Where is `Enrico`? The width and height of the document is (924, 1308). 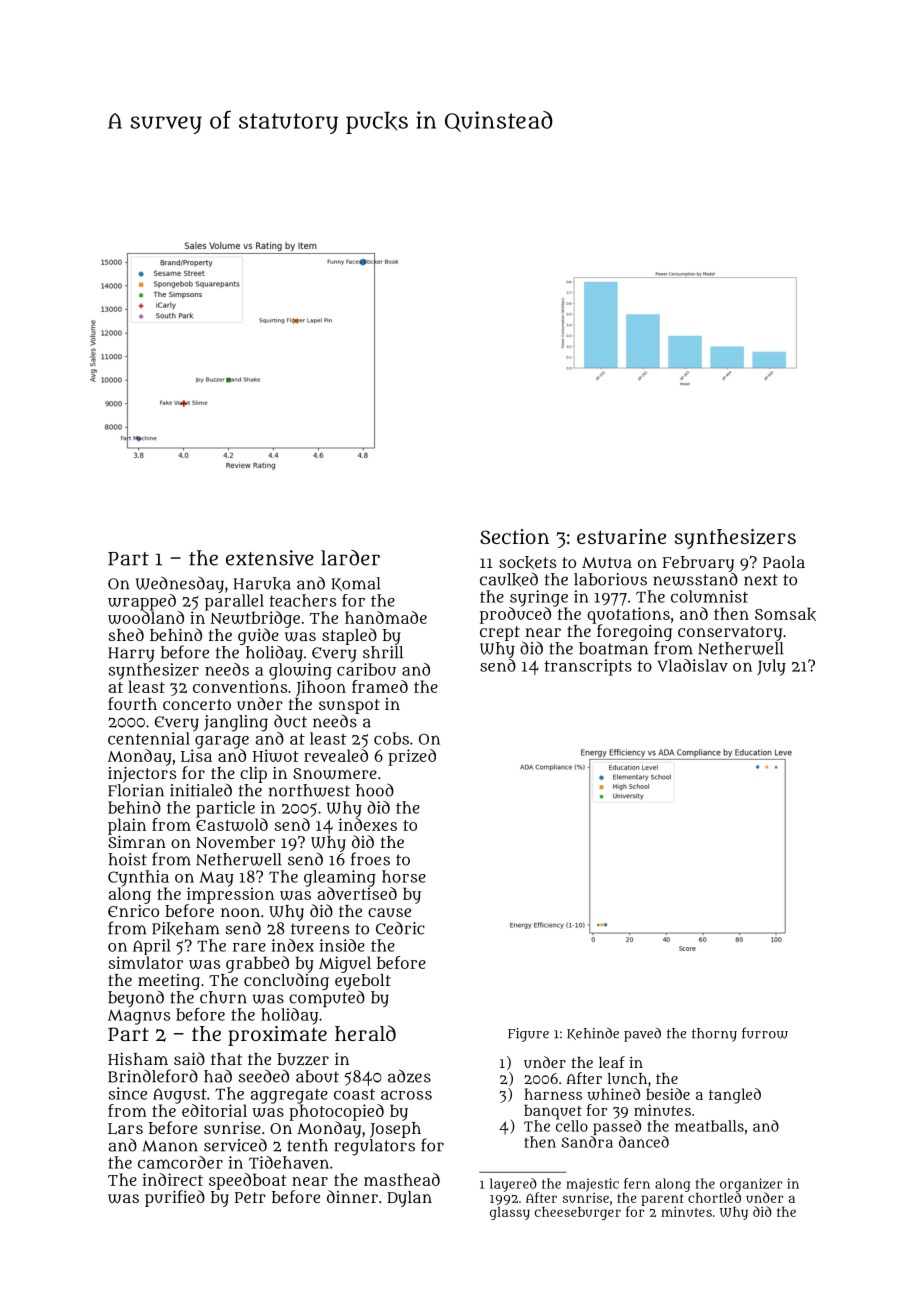
Enrico is located at coordinates (133, 910).
